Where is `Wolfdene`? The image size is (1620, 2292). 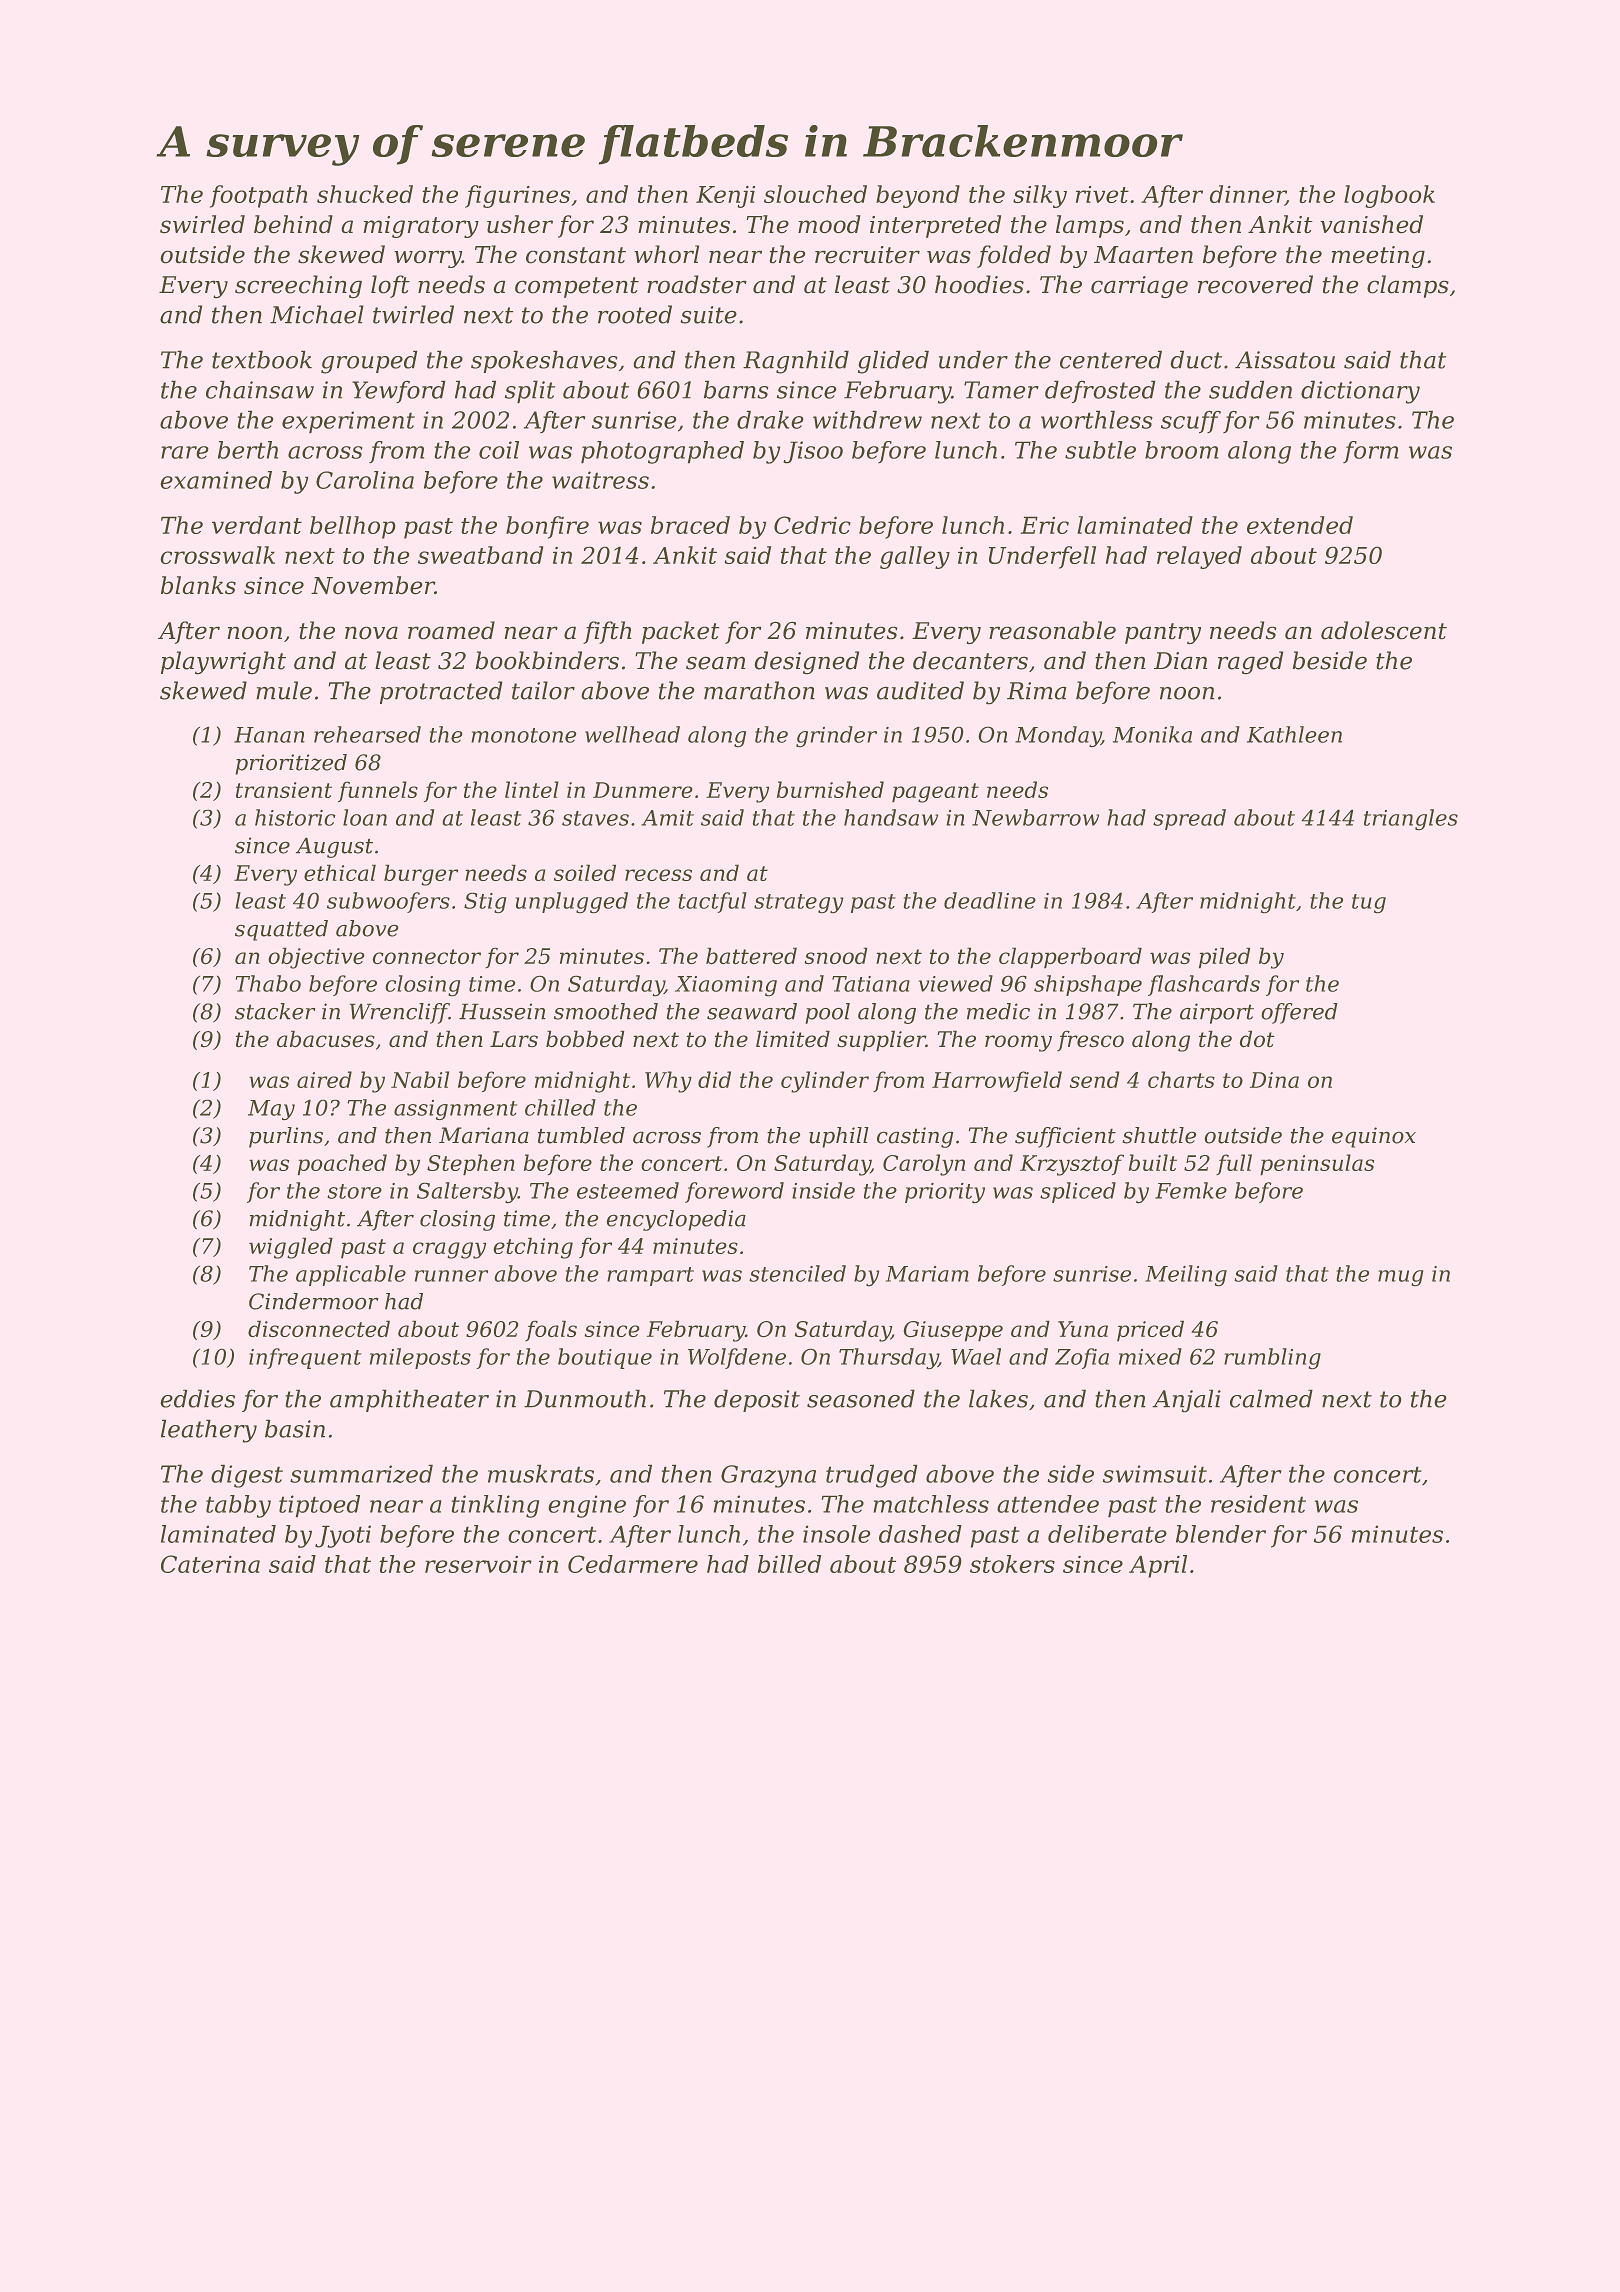
Wolfdene is located at coordinates (737, 1358).
